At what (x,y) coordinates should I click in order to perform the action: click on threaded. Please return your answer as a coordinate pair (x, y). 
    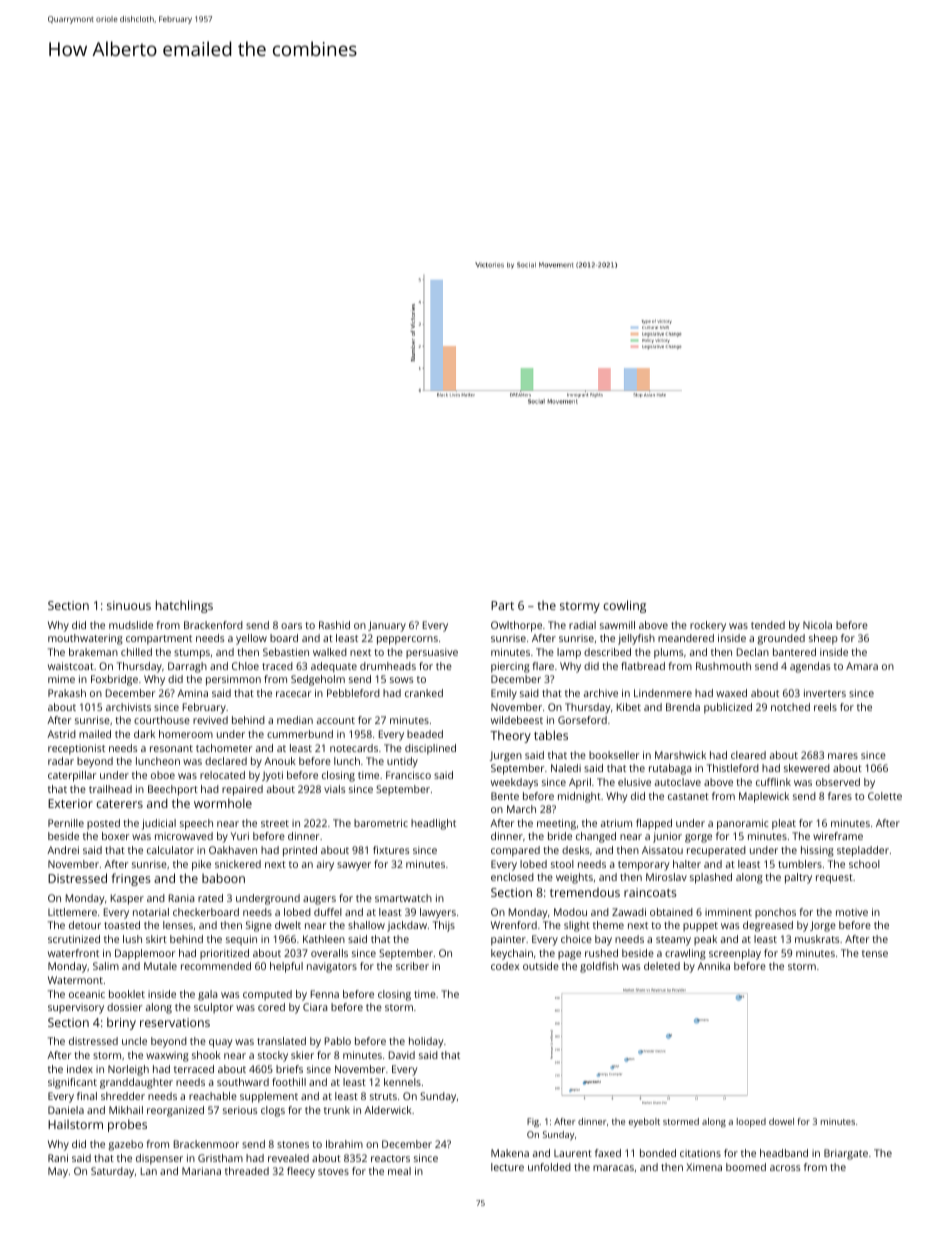
    Looking at the image, I should click on (247, 1171).
